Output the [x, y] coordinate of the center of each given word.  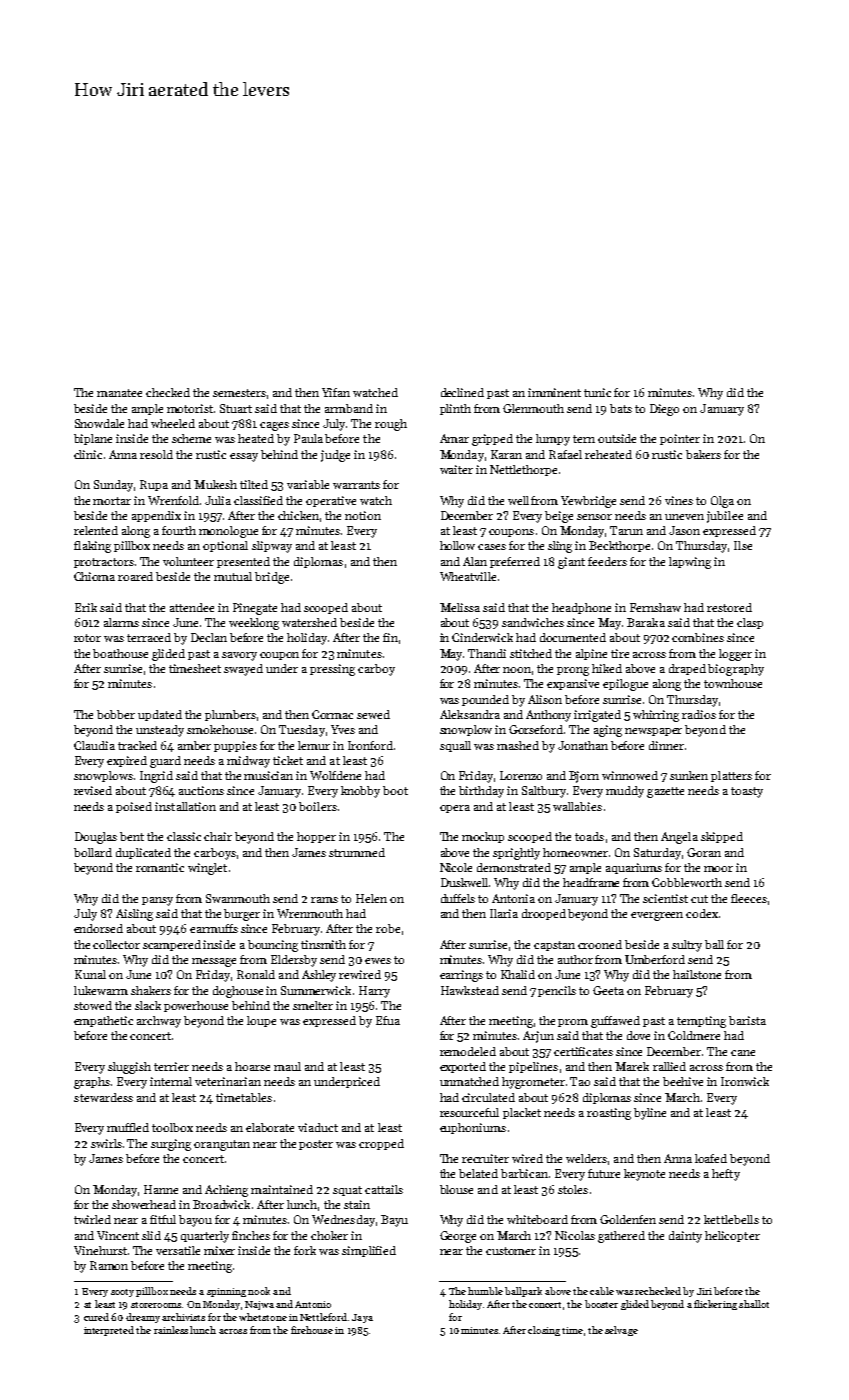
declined [462, 392]
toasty [747, 792]
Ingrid [156, 777]
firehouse [312, 1330]
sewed [373, 714]
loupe [261, 1021]
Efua [388, 1020]
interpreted [109, 1331]
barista [747, 1020]
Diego [664, 410]
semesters [239, 393]
